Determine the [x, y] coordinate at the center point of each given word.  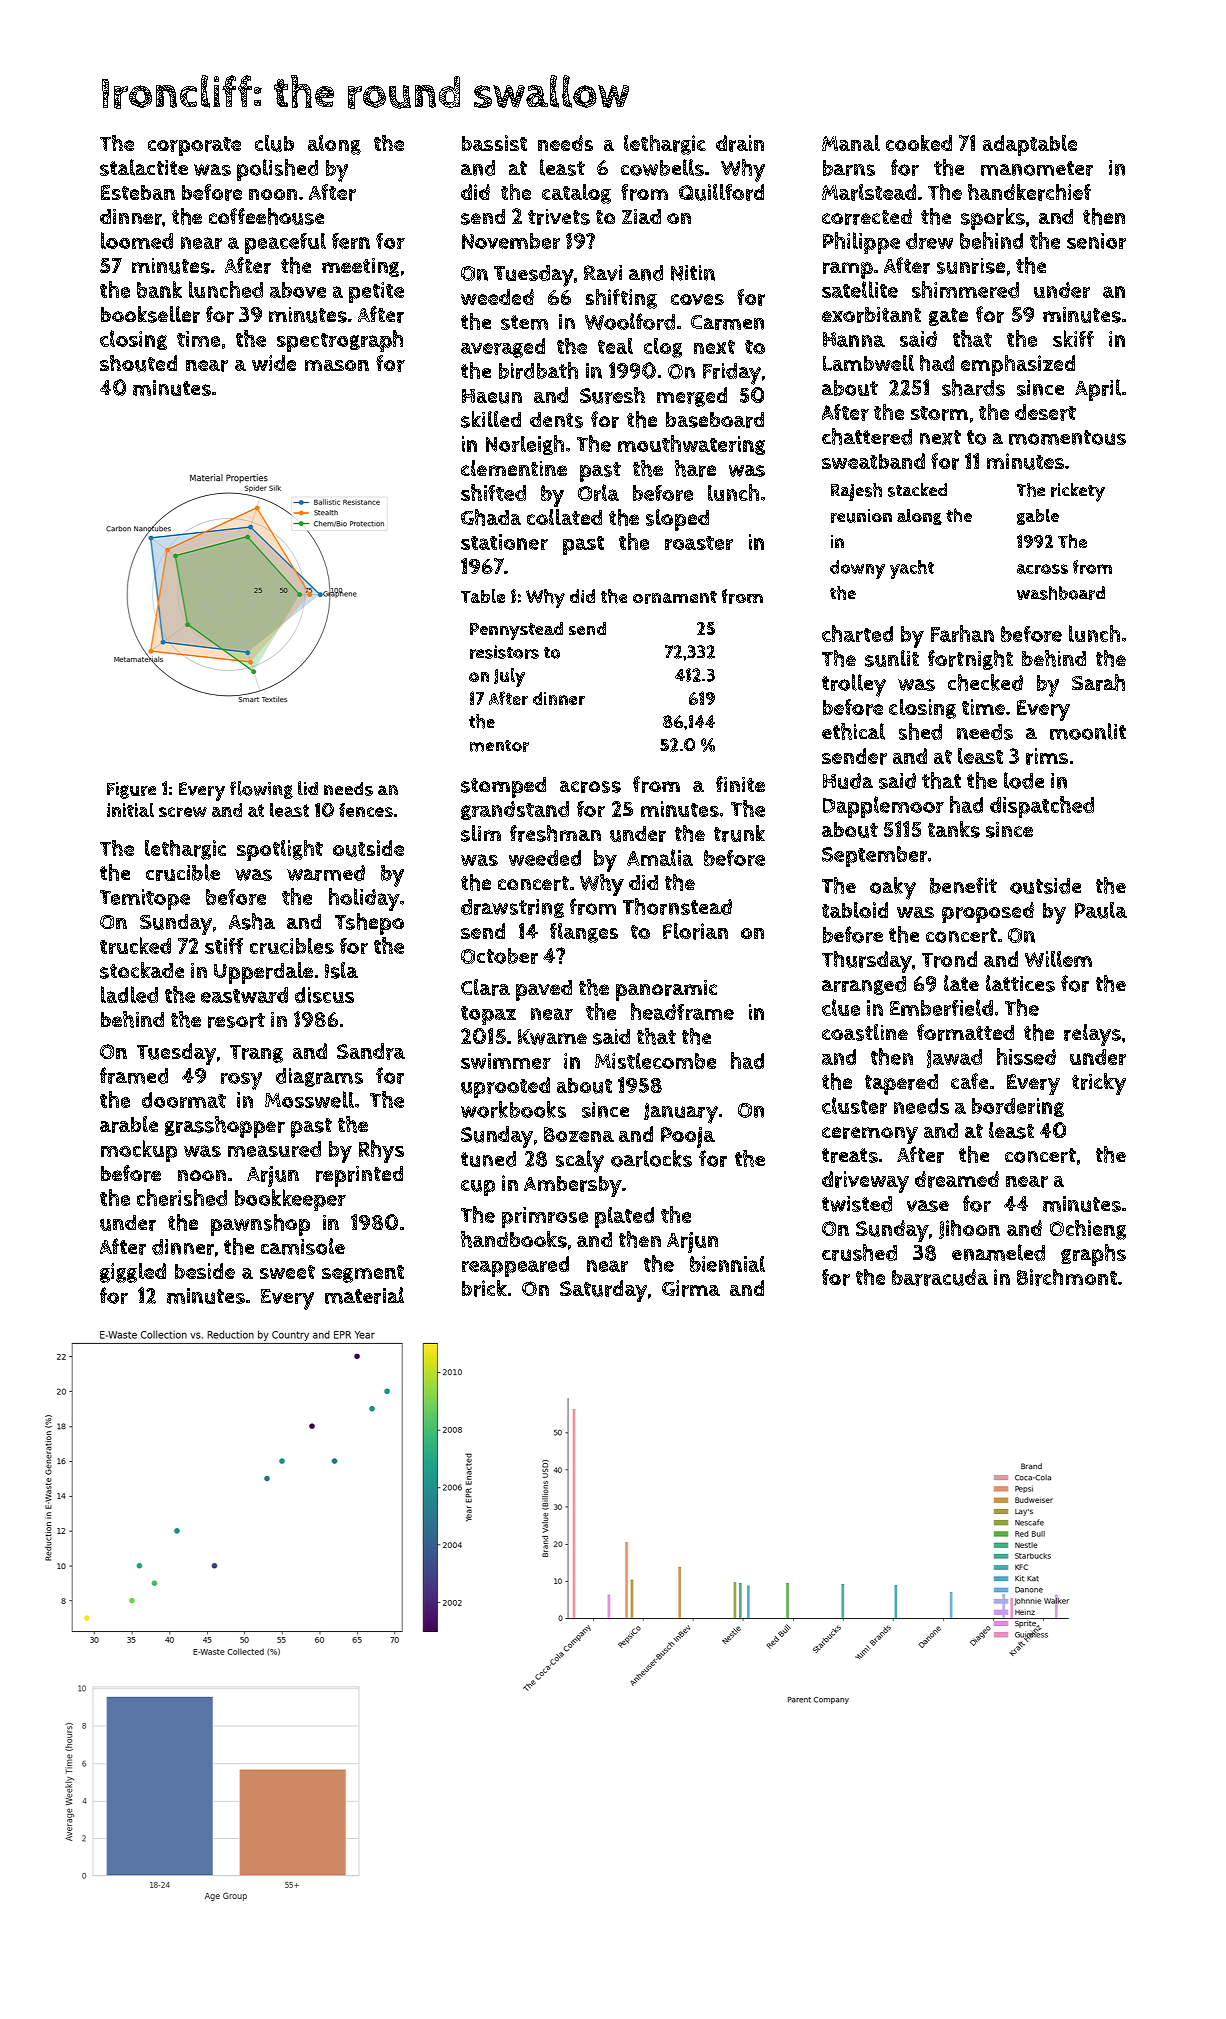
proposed [988, 912]
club [274, 143]
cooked [919, 143]
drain [740, 143]
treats [850, 1155]
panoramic [666, 990]
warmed [326, 873]
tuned [488, 1159]
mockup [139, 1151]
